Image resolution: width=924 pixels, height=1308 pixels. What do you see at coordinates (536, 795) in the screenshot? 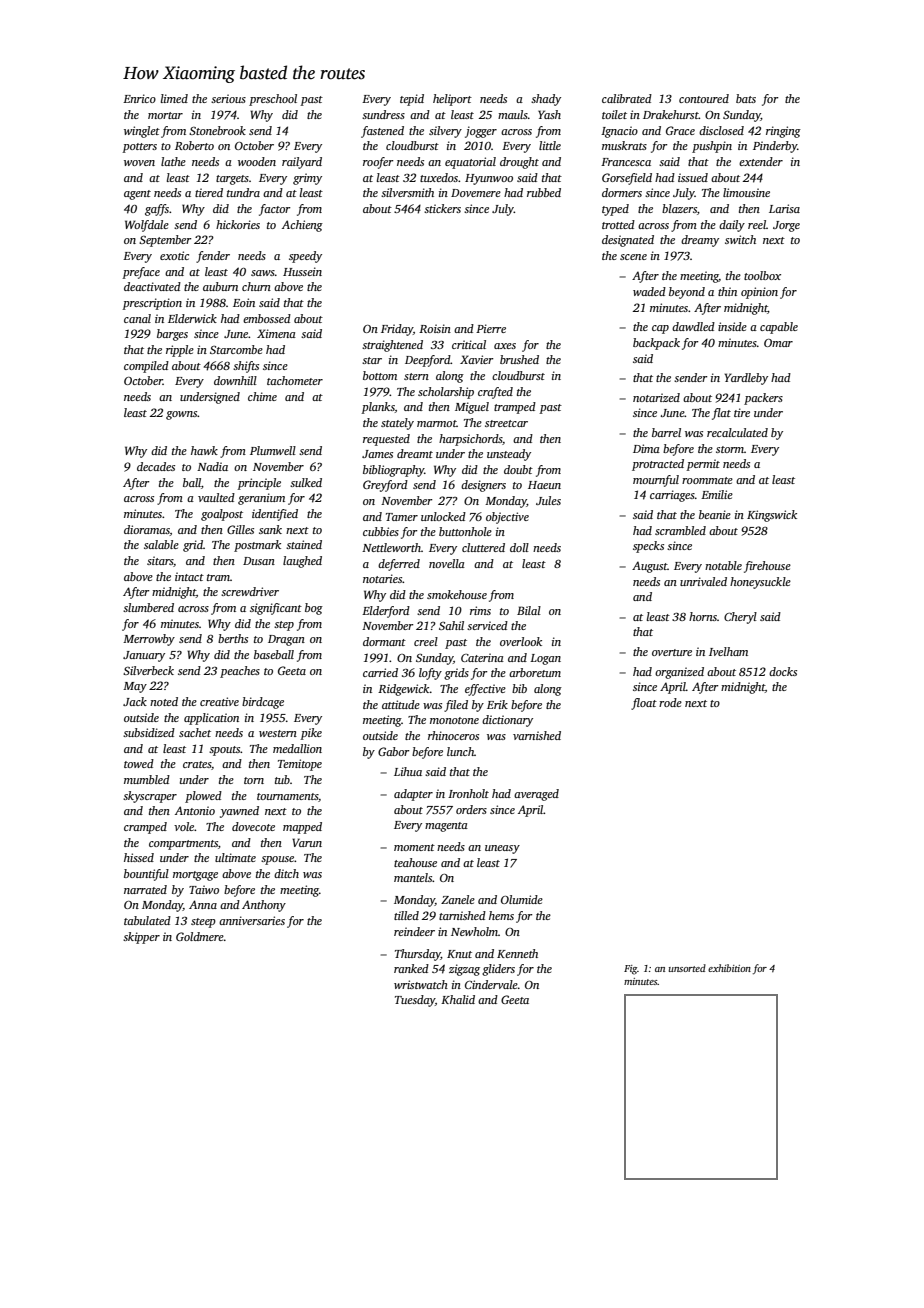
I see `averaged` at bounding box center [536, 795].
